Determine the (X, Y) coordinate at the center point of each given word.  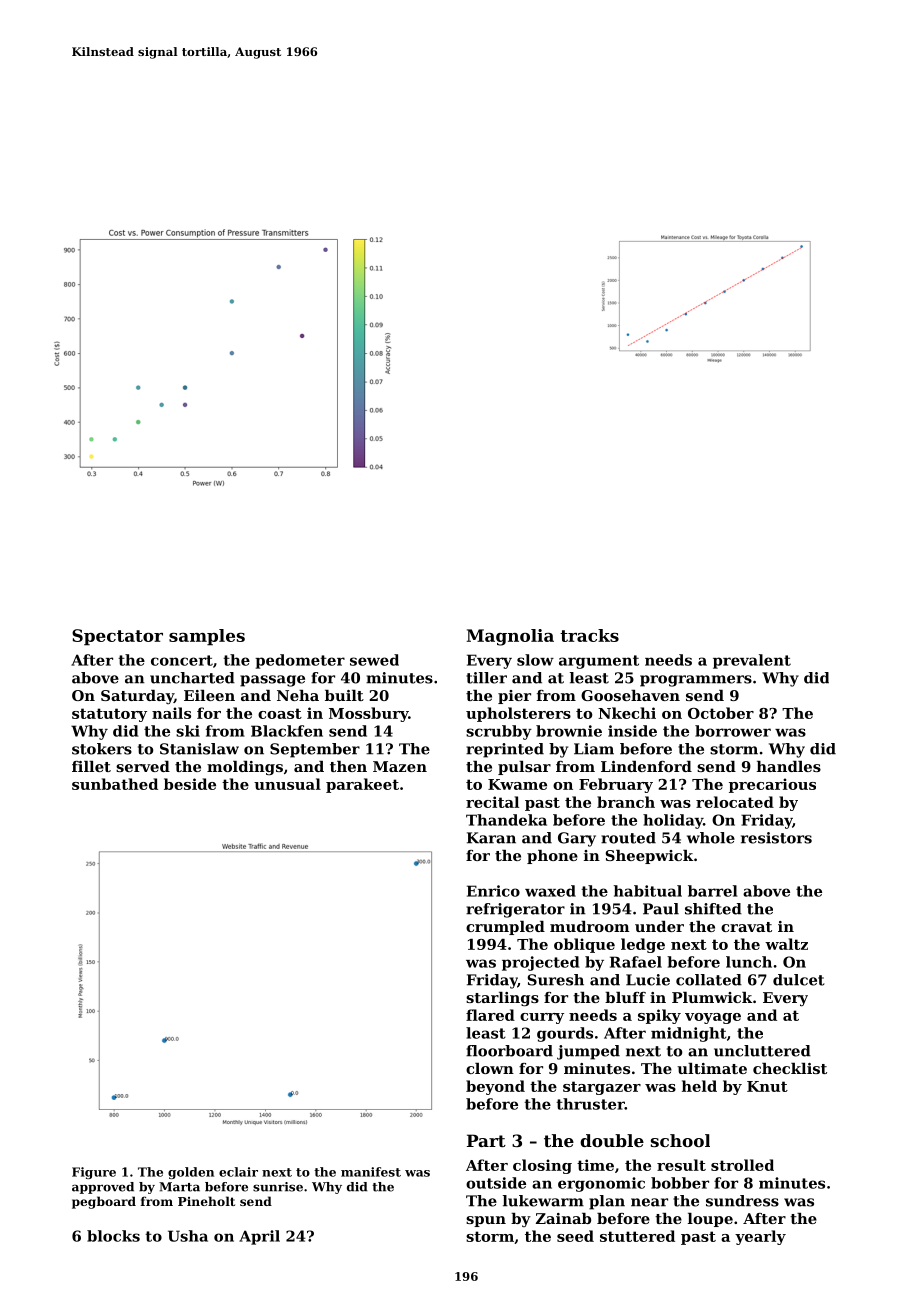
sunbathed (115, 784)
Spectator (117, 637)
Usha (188, 1236)
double (612, 1140)
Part (486, 1140)
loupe (710, 1220)
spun (486, 1221)
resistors (776, 838)
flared (490, 1015)
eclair (238, 1172)
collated (709, 980)
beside (190, 784)
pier (514, 697)
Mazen (400, 766)
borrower (733, 731)
